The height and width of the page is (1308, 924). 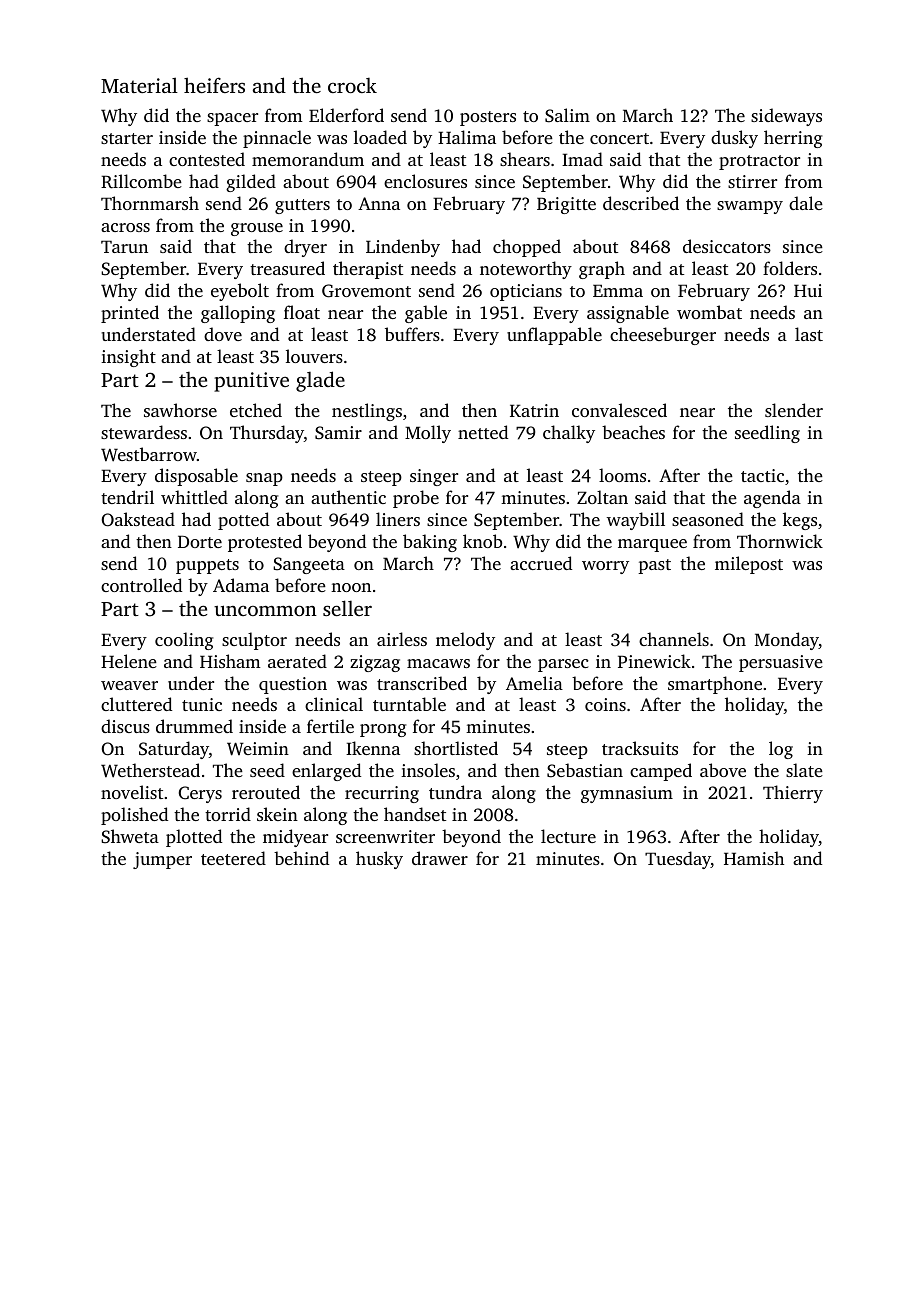 What do you see at coordinates (465, 641) in the page?
I see `melody` at bounding box center [465, 641].
